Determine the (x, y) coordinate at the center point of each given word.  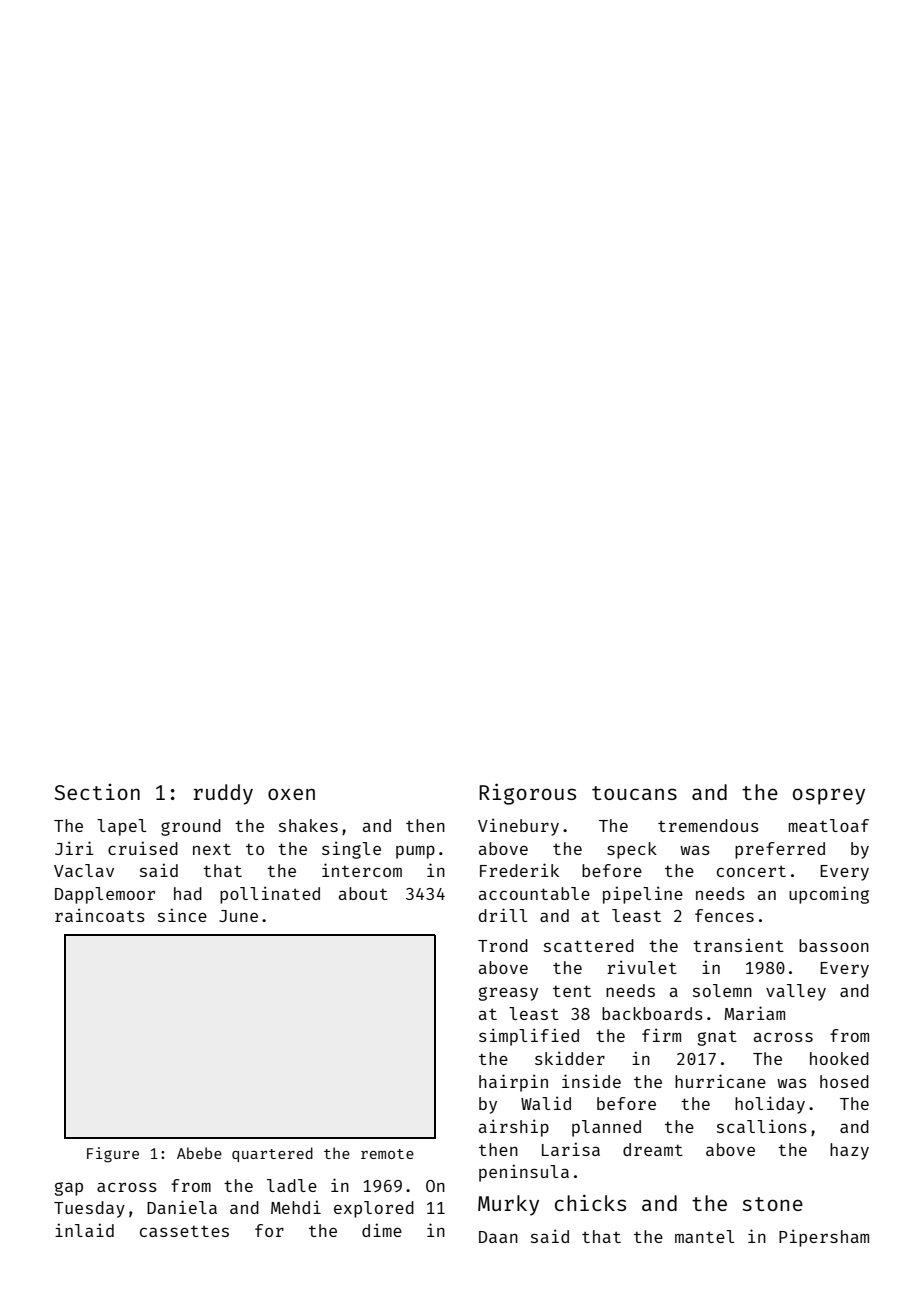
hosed (844, 1081)
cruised (143, 848)
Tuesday (89, 1209)
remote (387, 1154)
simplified (529, 1037)
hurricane (720, 1081)
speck (632, 850)
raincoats (100, 915)
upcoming (829, 895)
